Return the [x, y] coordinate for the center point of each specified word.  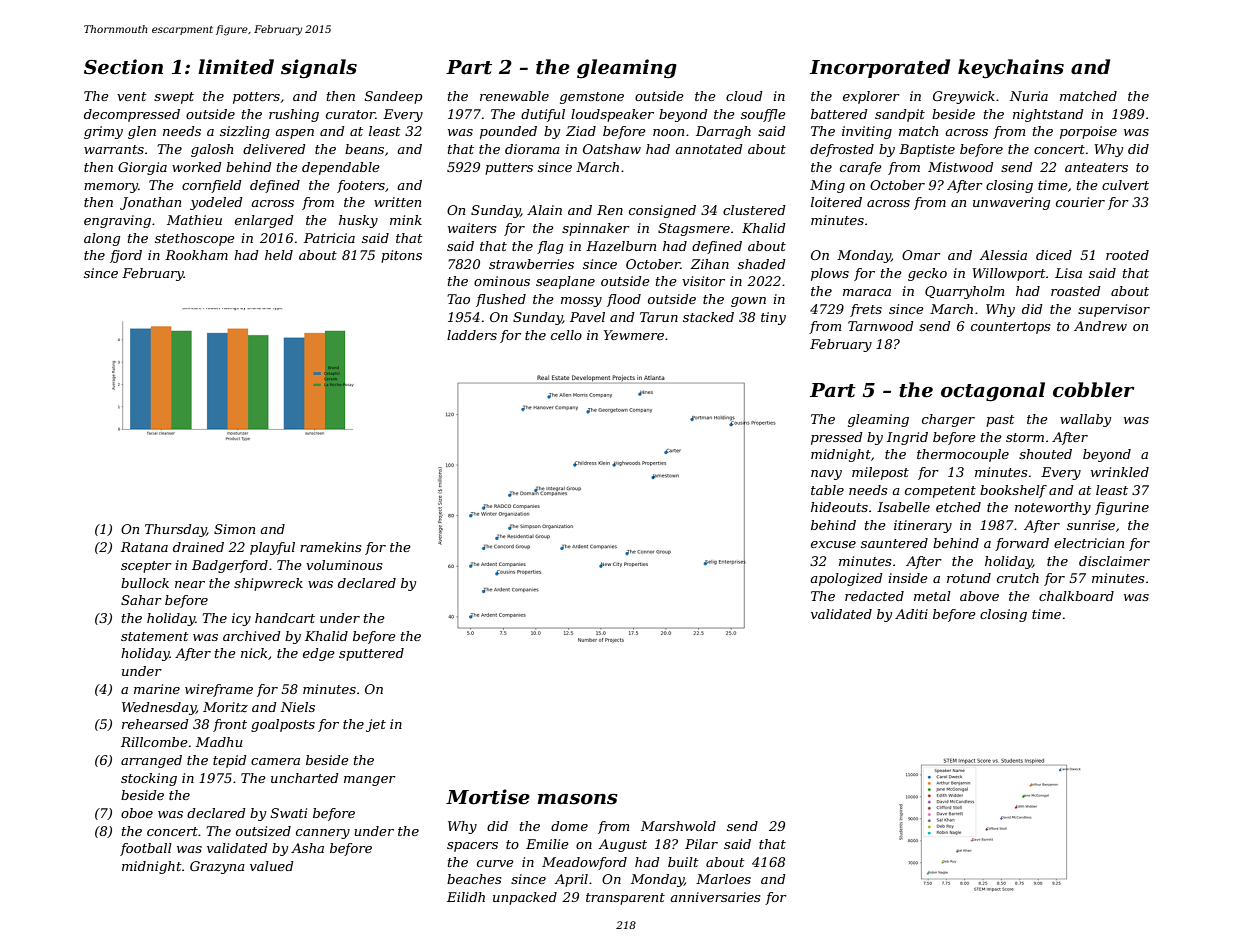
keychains [1011, 69]
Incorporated [880, 68]
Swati [289, 813]
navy [826, 475]
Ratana [144, 547]
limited [236, 67]
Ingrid [907, 438]
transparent [625, 899]
